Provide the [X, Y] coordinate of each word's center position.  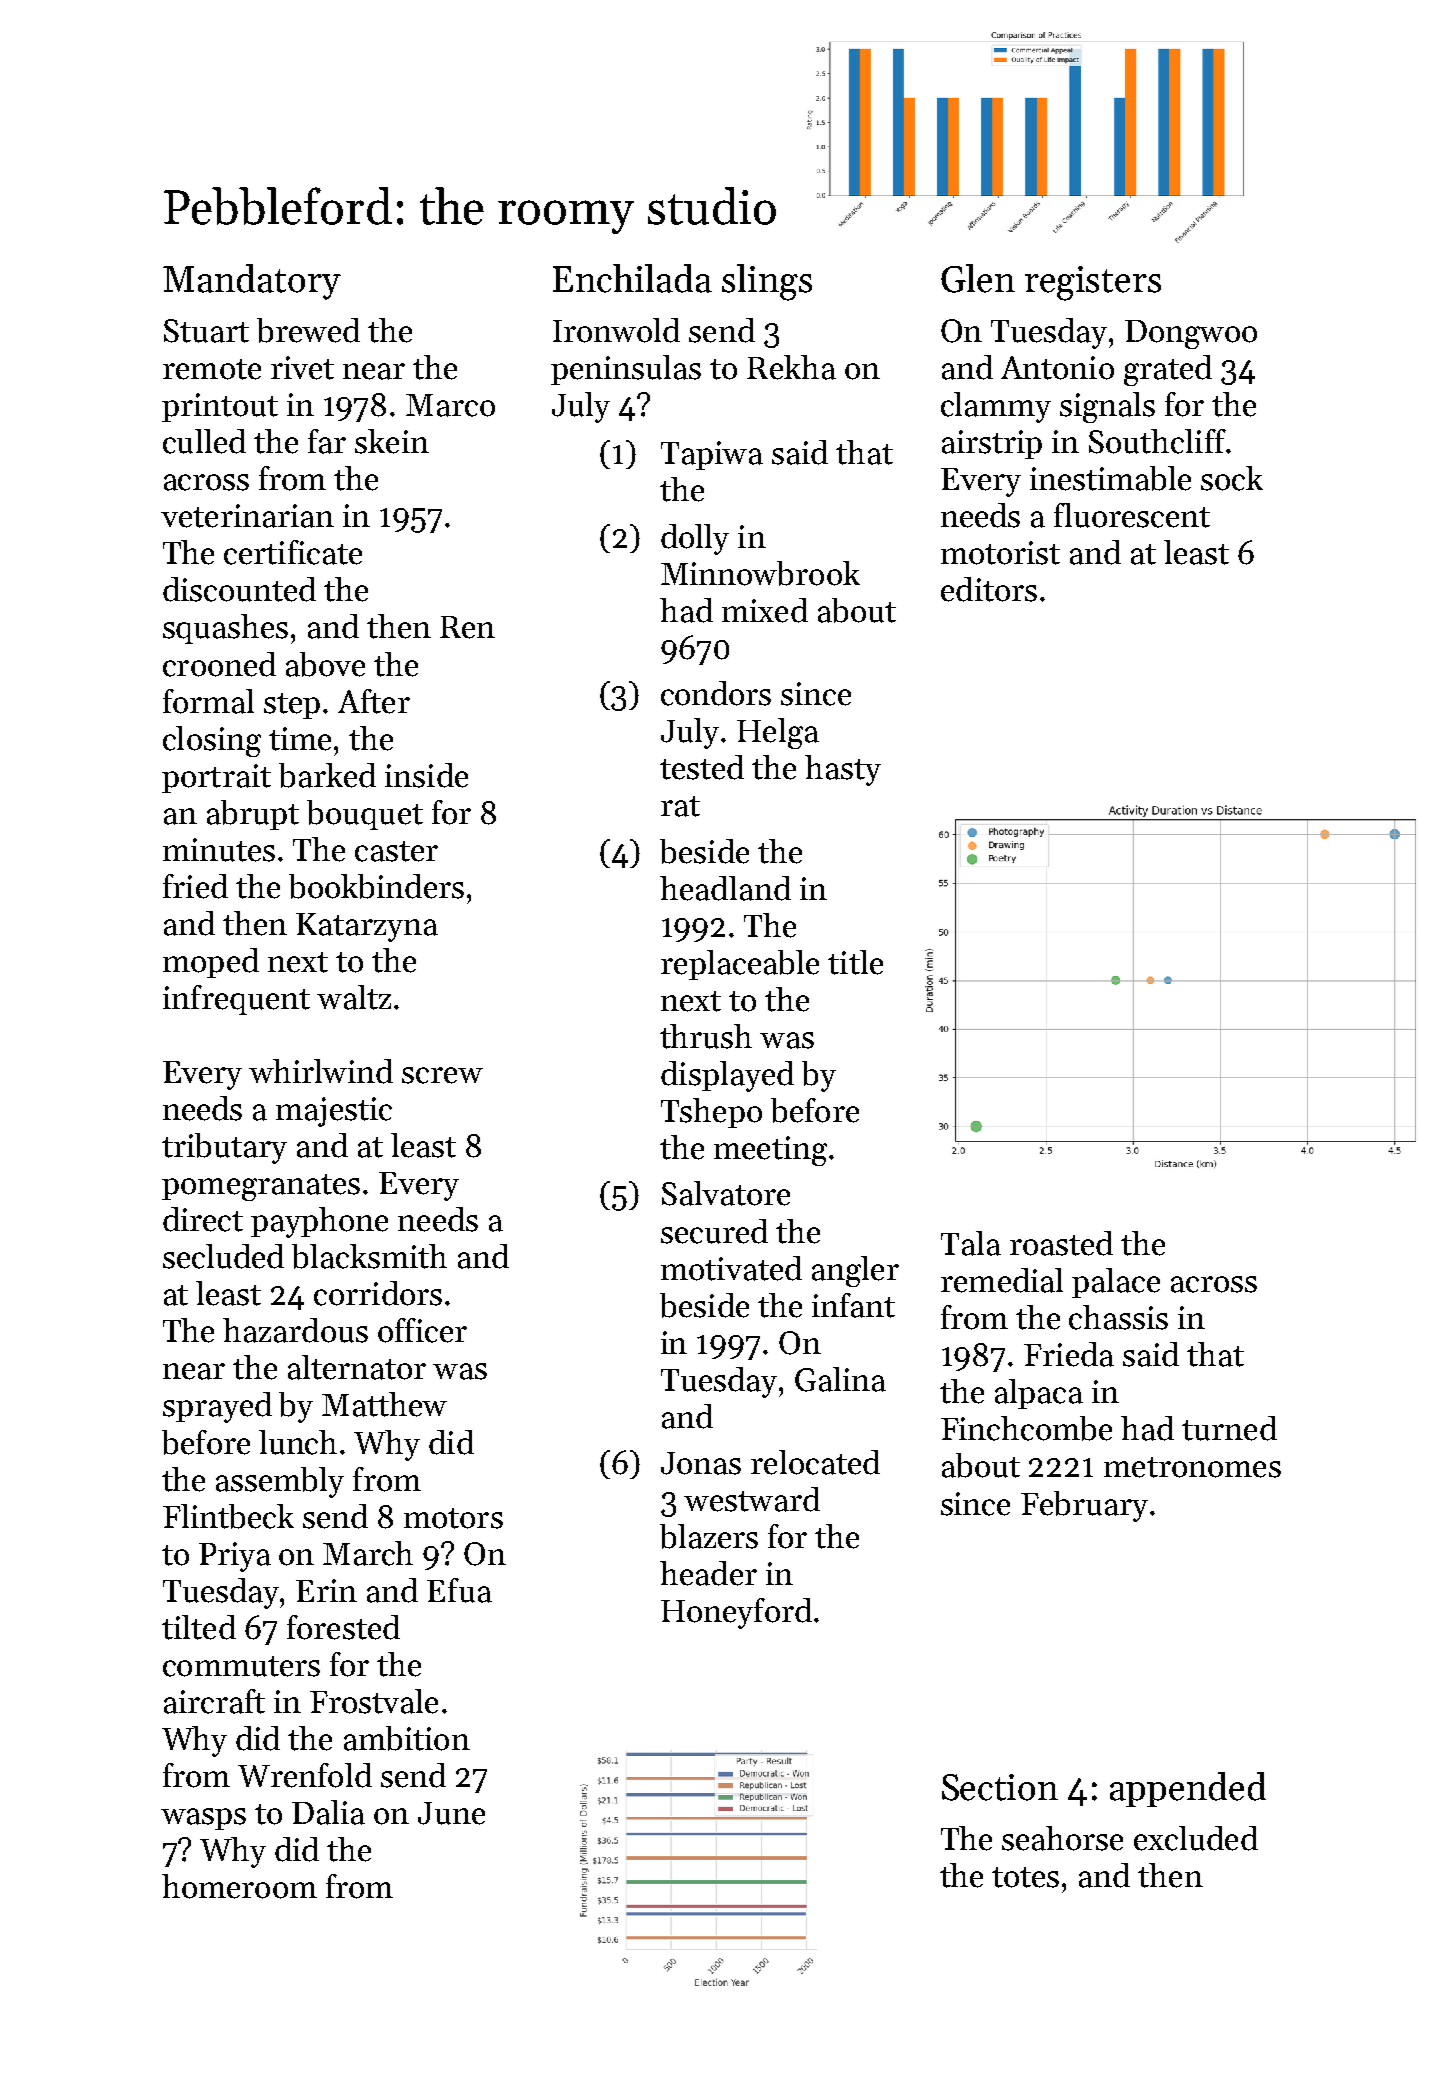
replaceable [740, 965]
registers [1093, 283]
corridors [378, 1293]
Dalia [328, 1812]
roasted [1061, 1243]
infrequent [236, 1000]
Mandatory [252, 282]
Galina [840, 1379]
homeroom [239, 1886]
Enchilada [632, 278]
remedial [1002, 1280]
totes [1025, 1877]
